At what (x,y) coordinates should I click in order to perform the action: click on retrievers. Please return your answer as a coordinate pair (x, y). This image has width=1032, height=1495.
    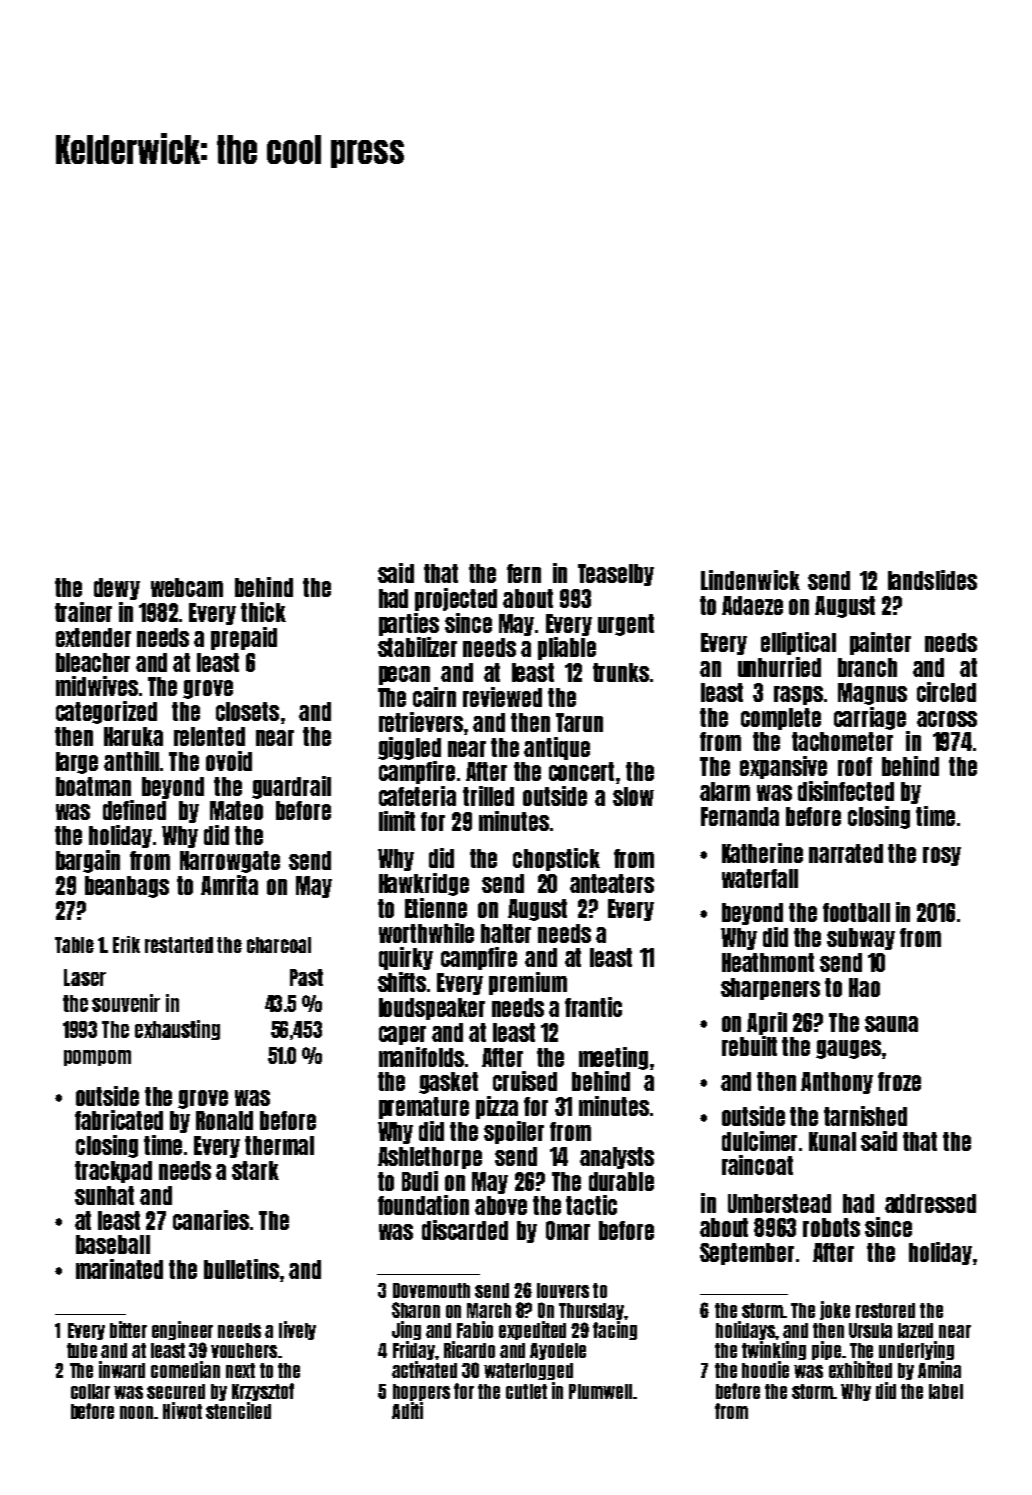
    Looking at the image, I should click on (421, 722).
